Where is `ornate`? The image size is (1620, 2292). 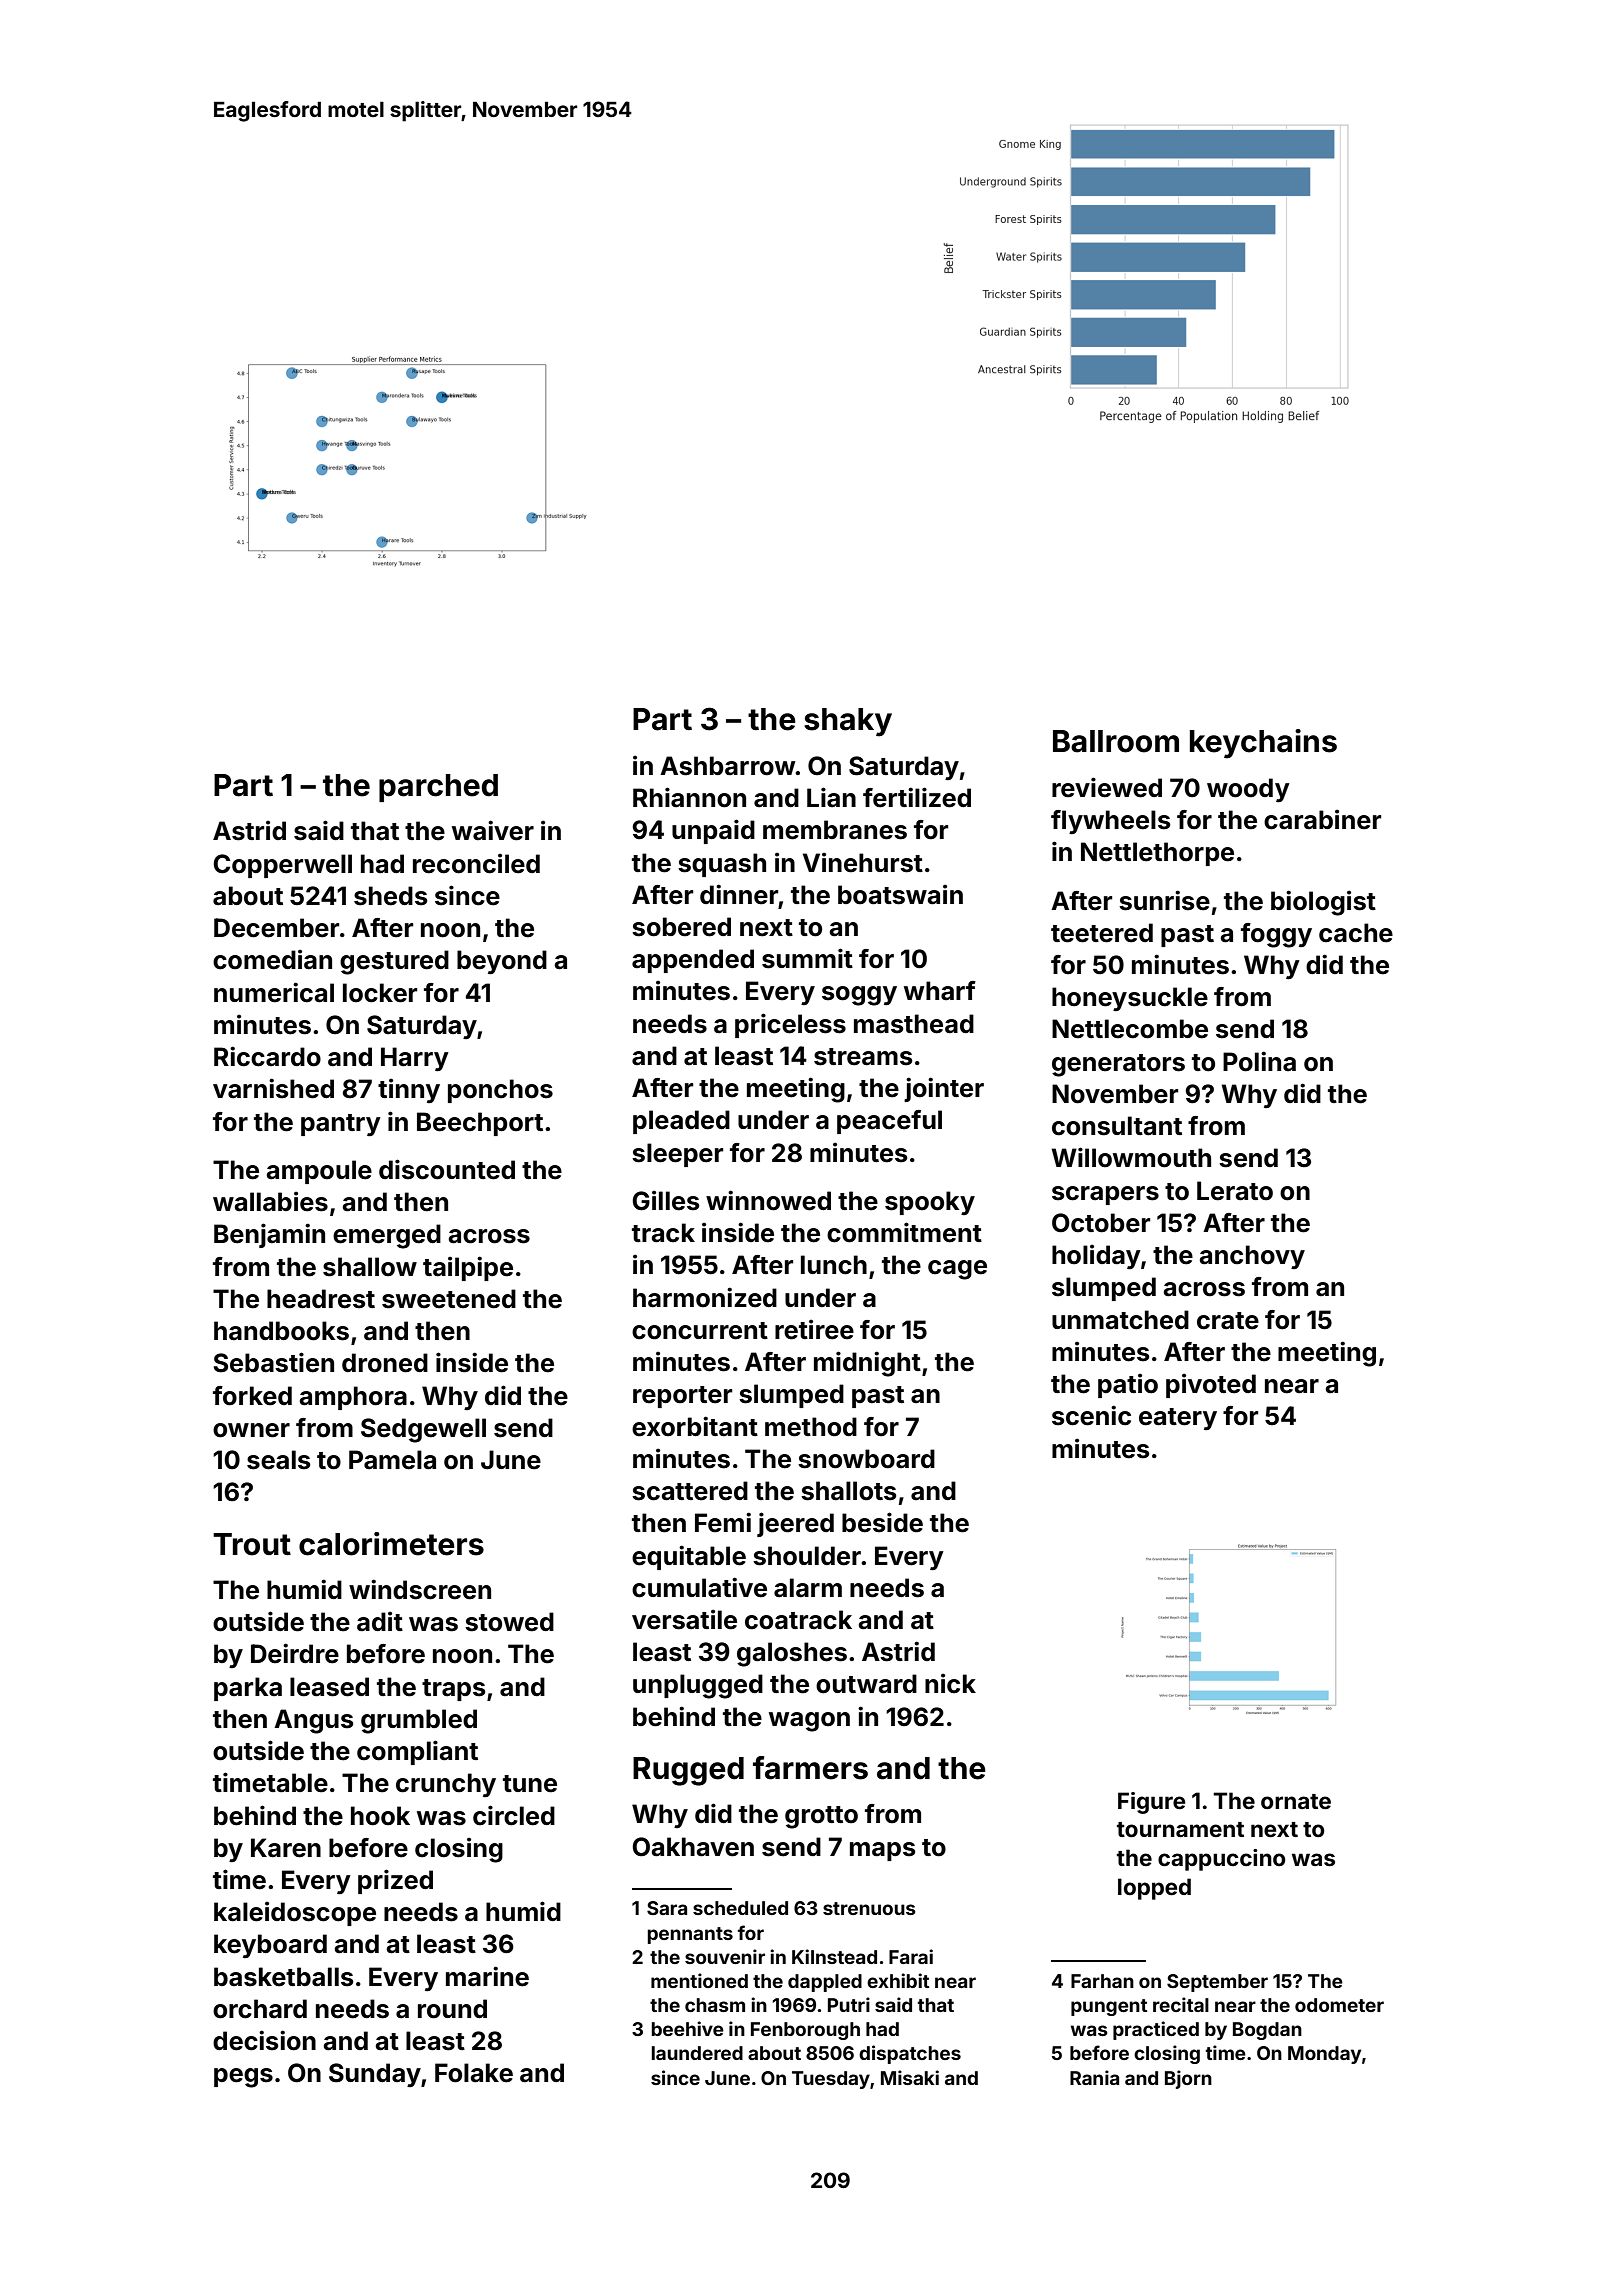 ornate is located at coordinates (1296, 1801).
